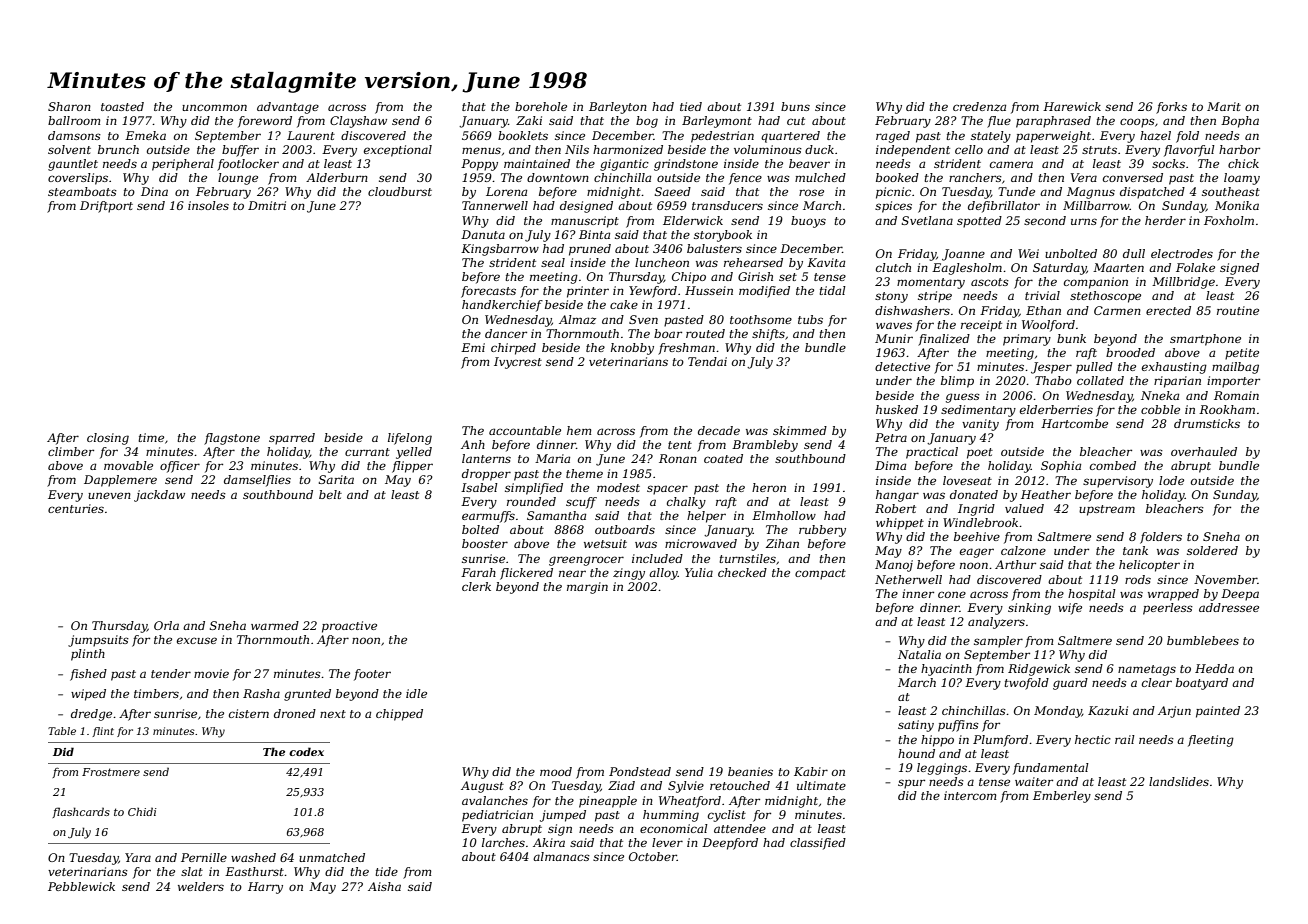 The height and width of the page is (924, 1308). I want to click on warmed, so click(275, 625).
